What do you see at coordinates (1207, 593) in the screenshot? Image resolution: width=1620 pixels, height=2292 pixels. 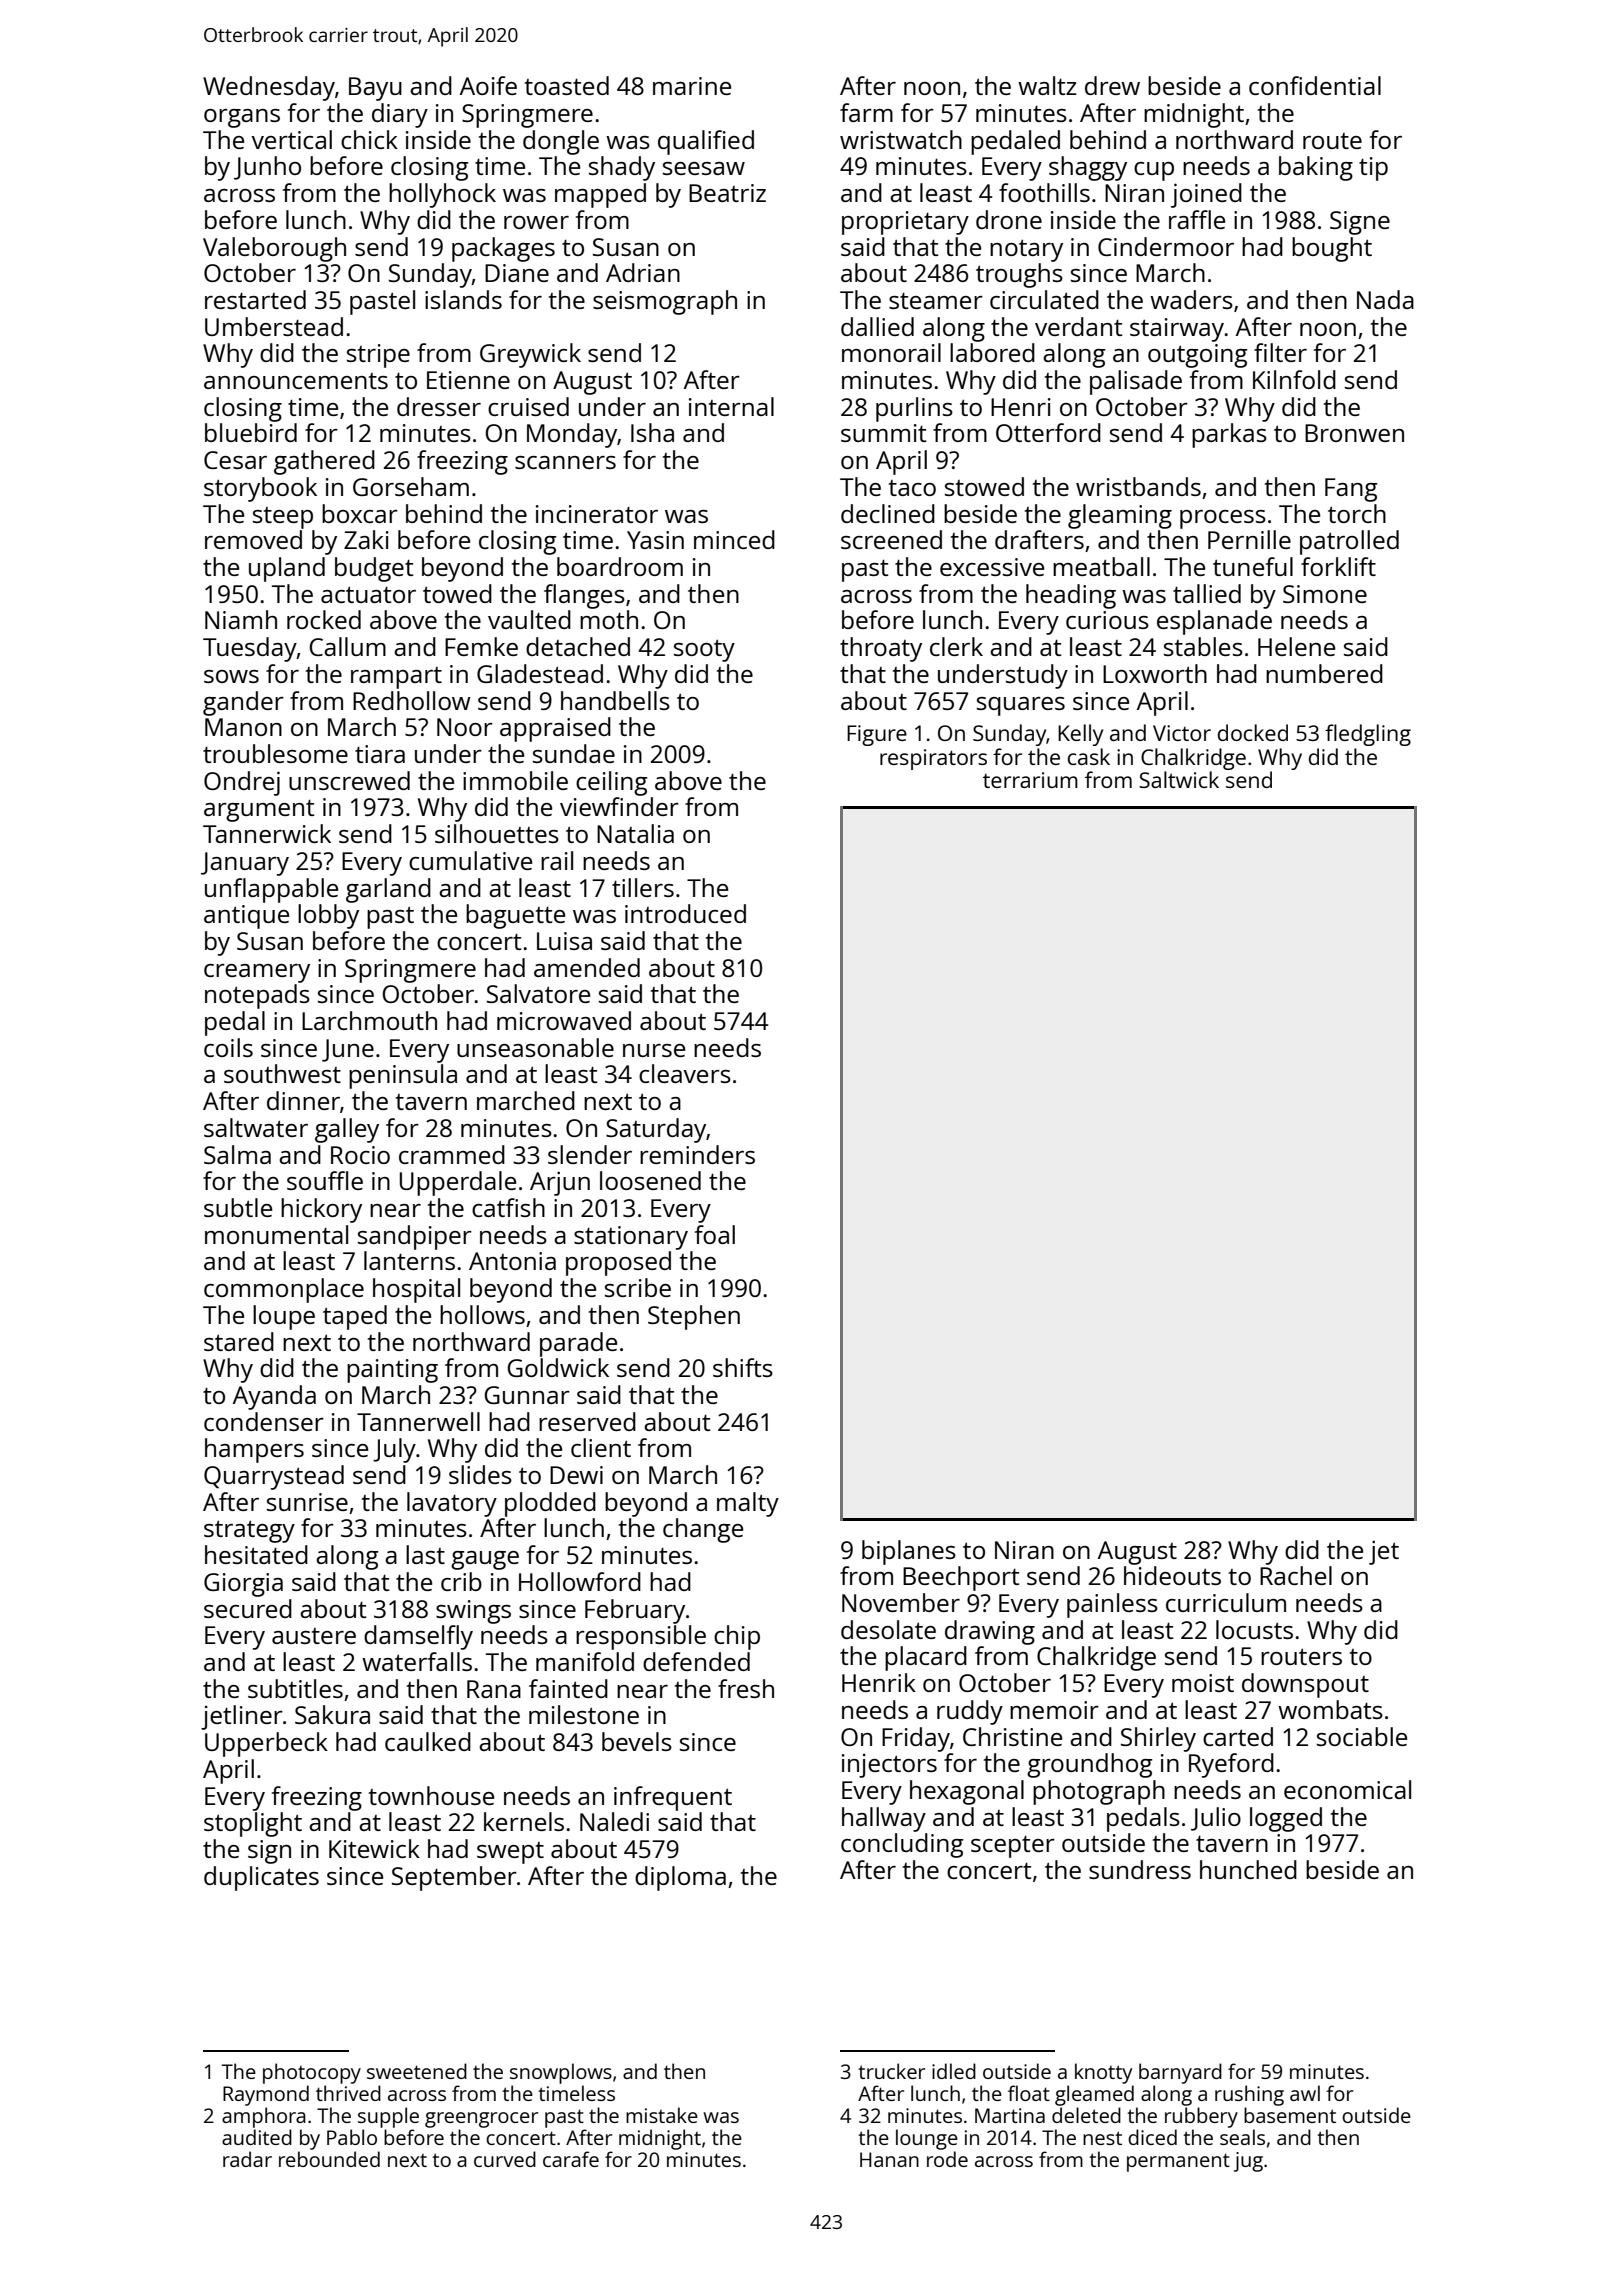 I see `tallied` at bounding box center [1207, 593].
